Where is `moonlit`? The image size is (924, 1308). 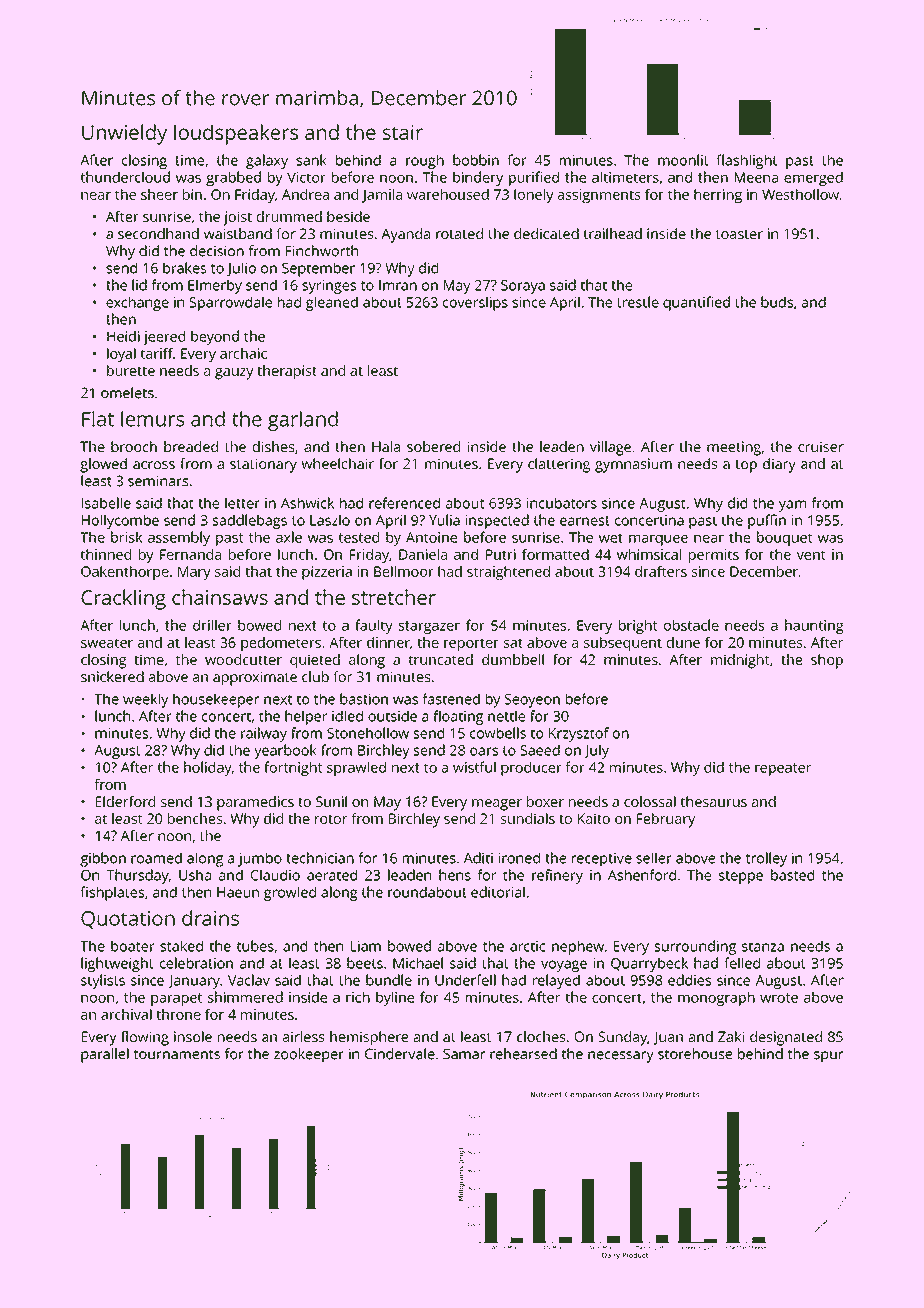 moonlit is located at coordinates (683, 160).
